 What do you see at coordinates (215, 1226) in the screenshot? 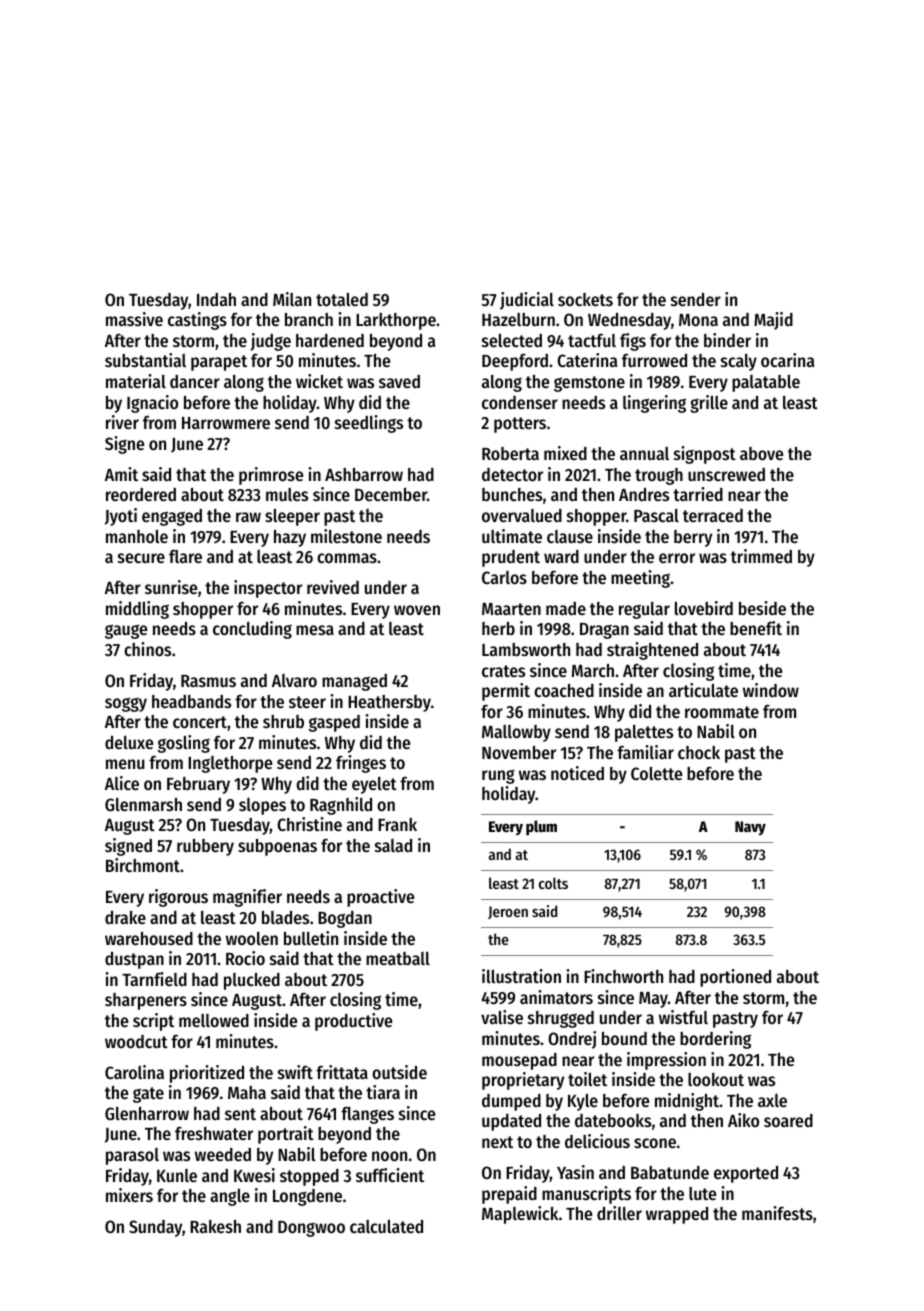
I see `Rakesh` at bounding box center [215, 1226].
